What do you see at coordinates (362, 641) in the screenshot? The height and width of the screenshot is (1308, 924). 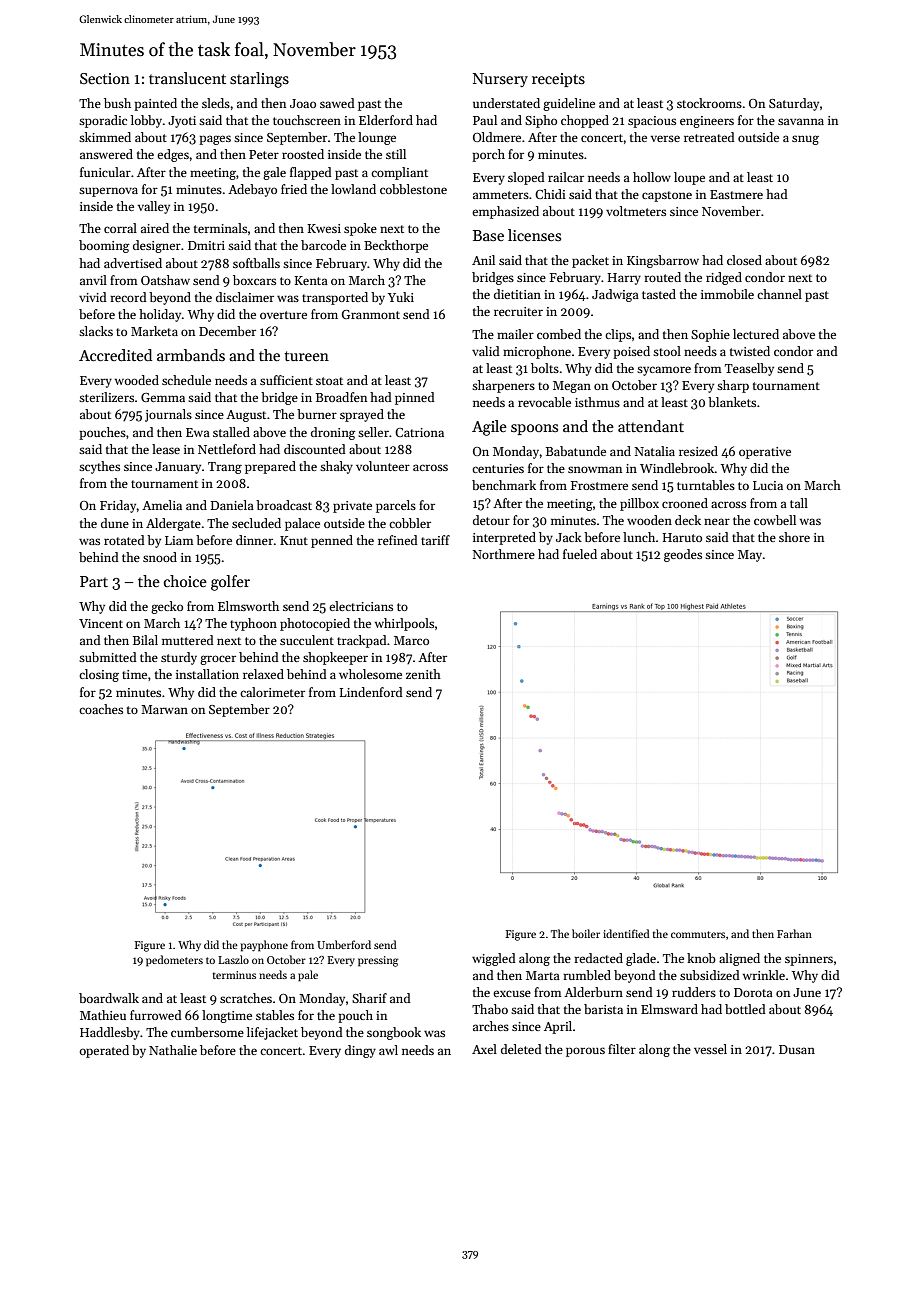 I see `trackpad` at bounding box center [362, 641].
